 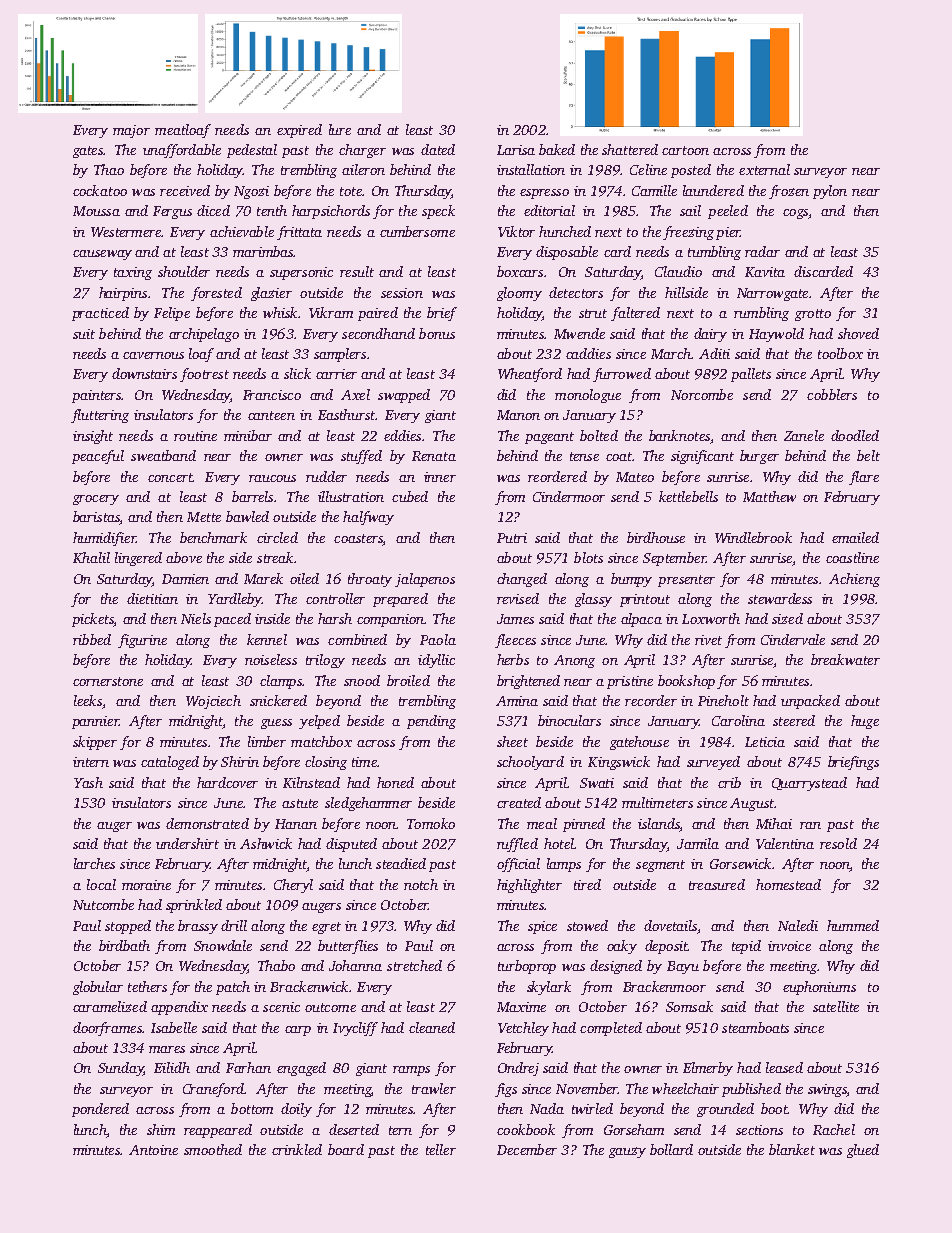 I want to click on pylon, so click(x=830, y=192).
